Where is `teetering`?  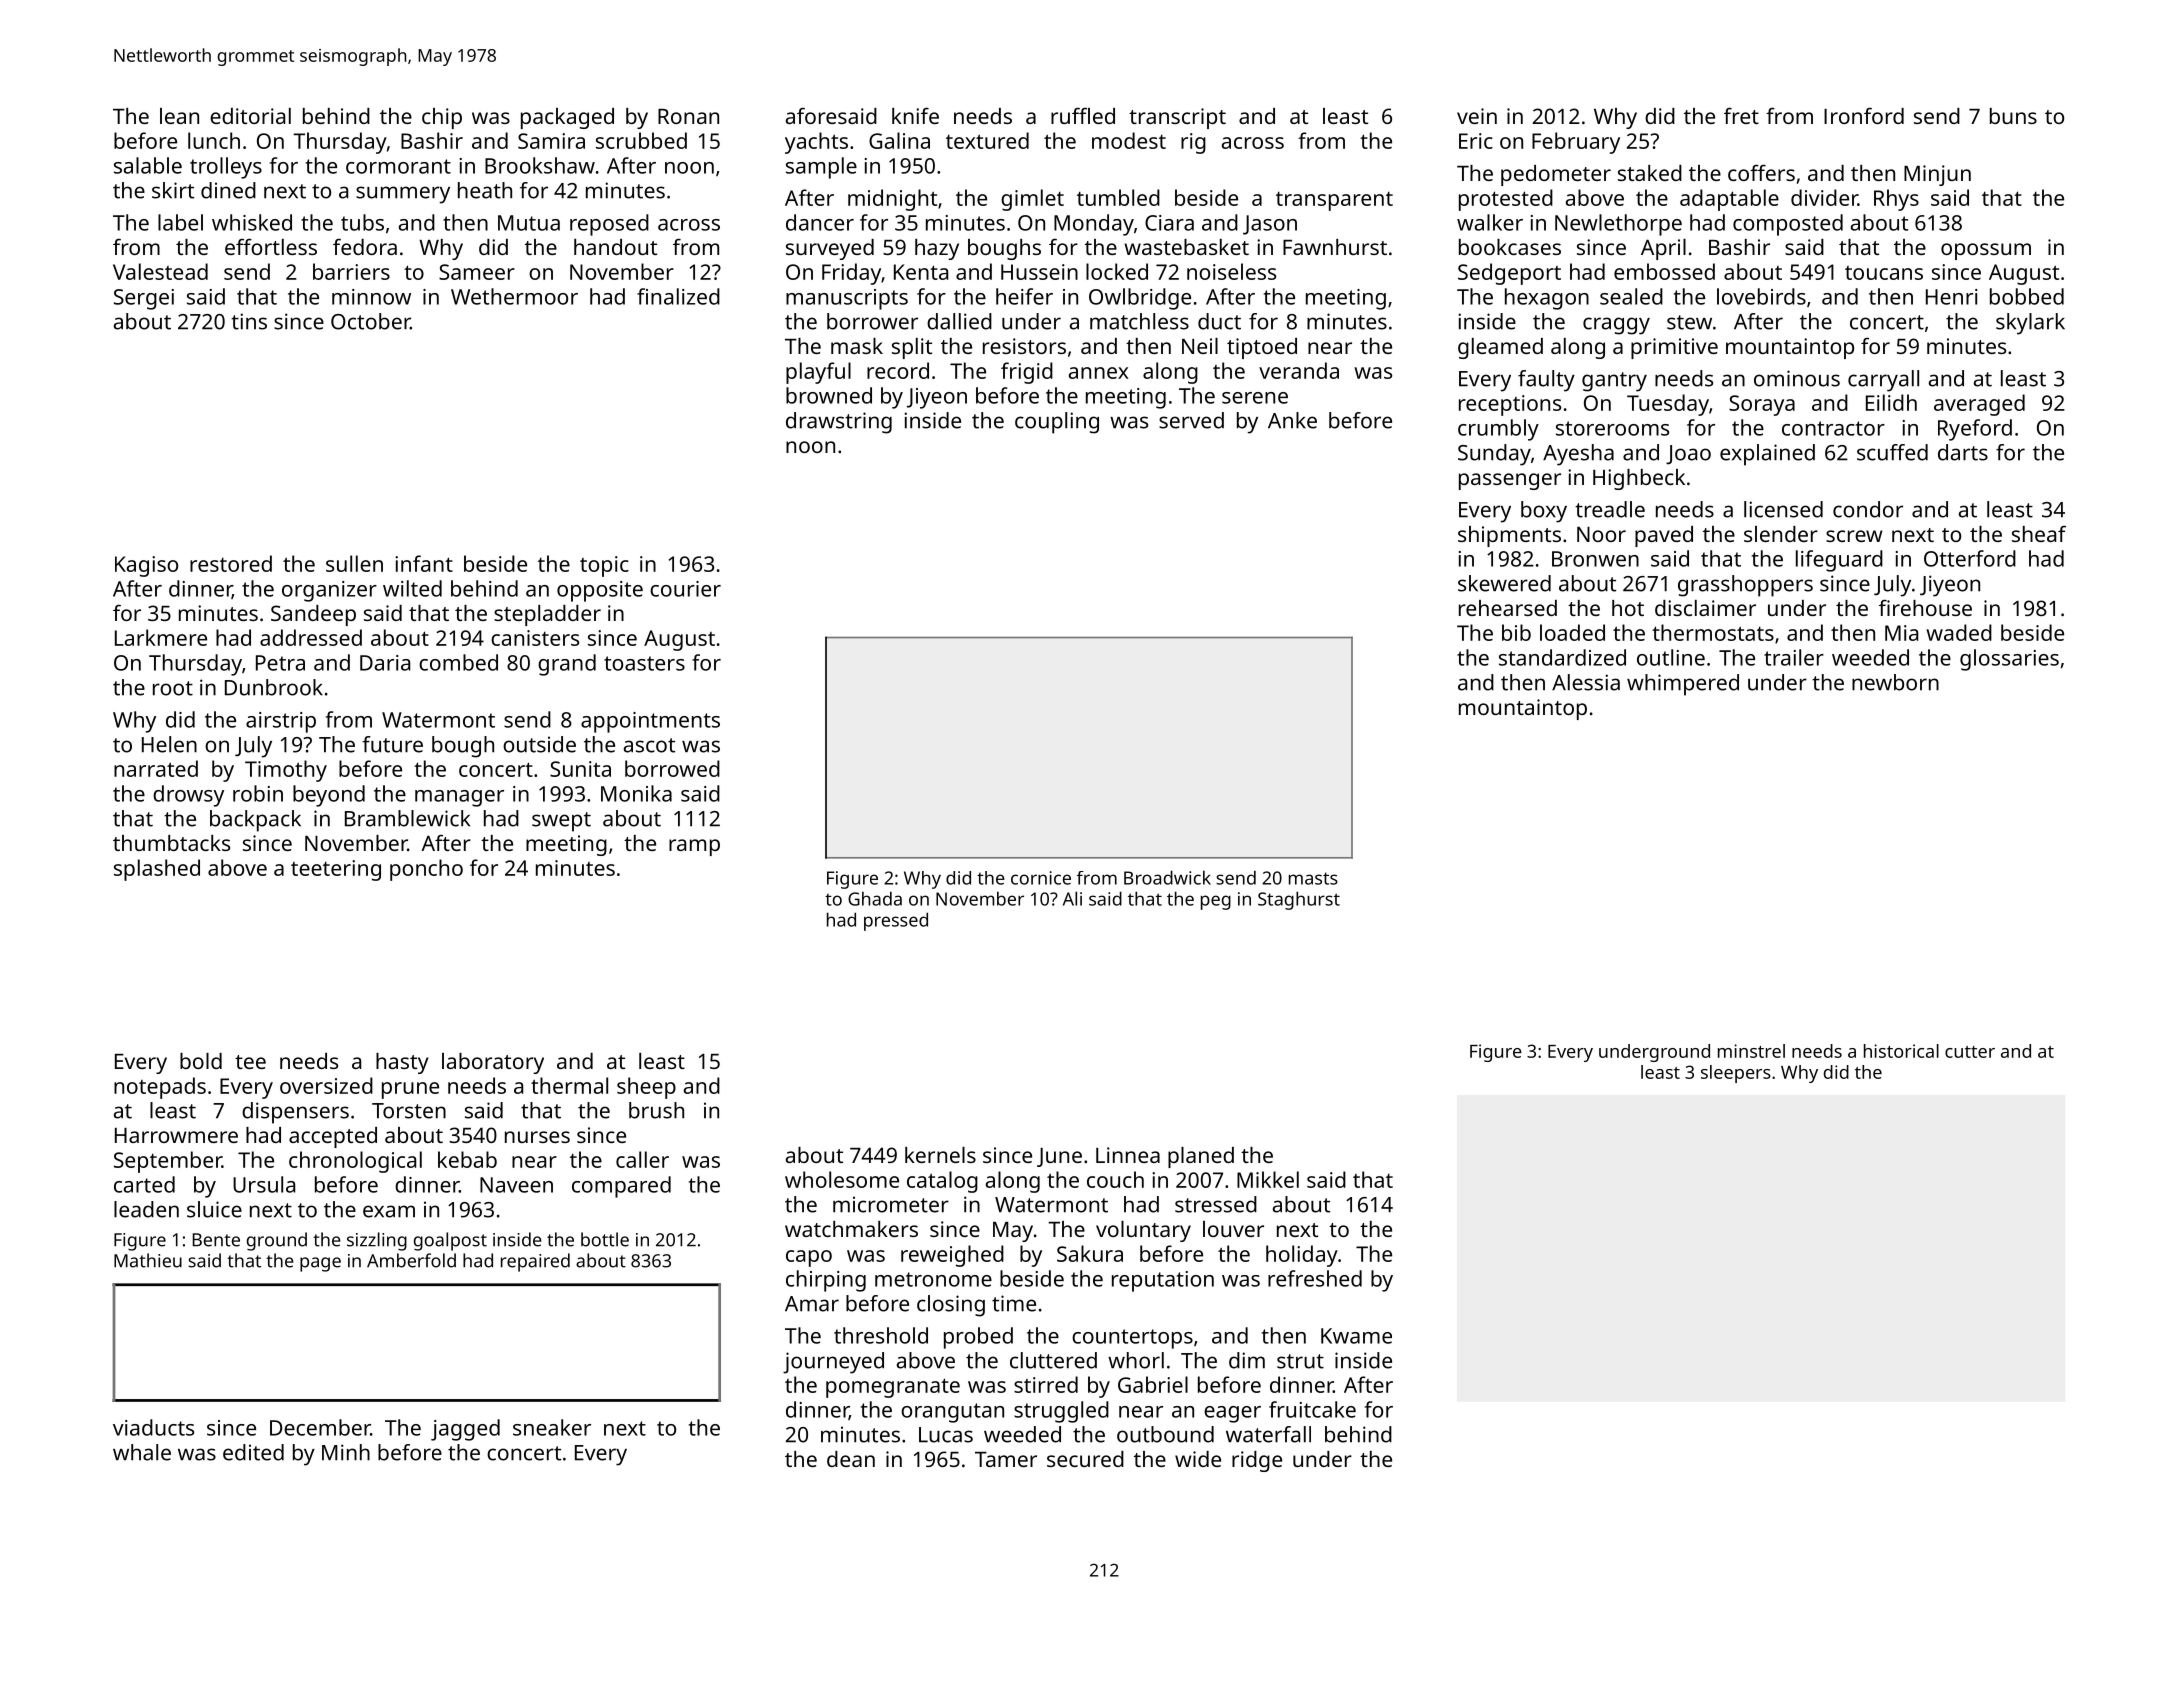
teetering is located at coordinates (336, 870).
